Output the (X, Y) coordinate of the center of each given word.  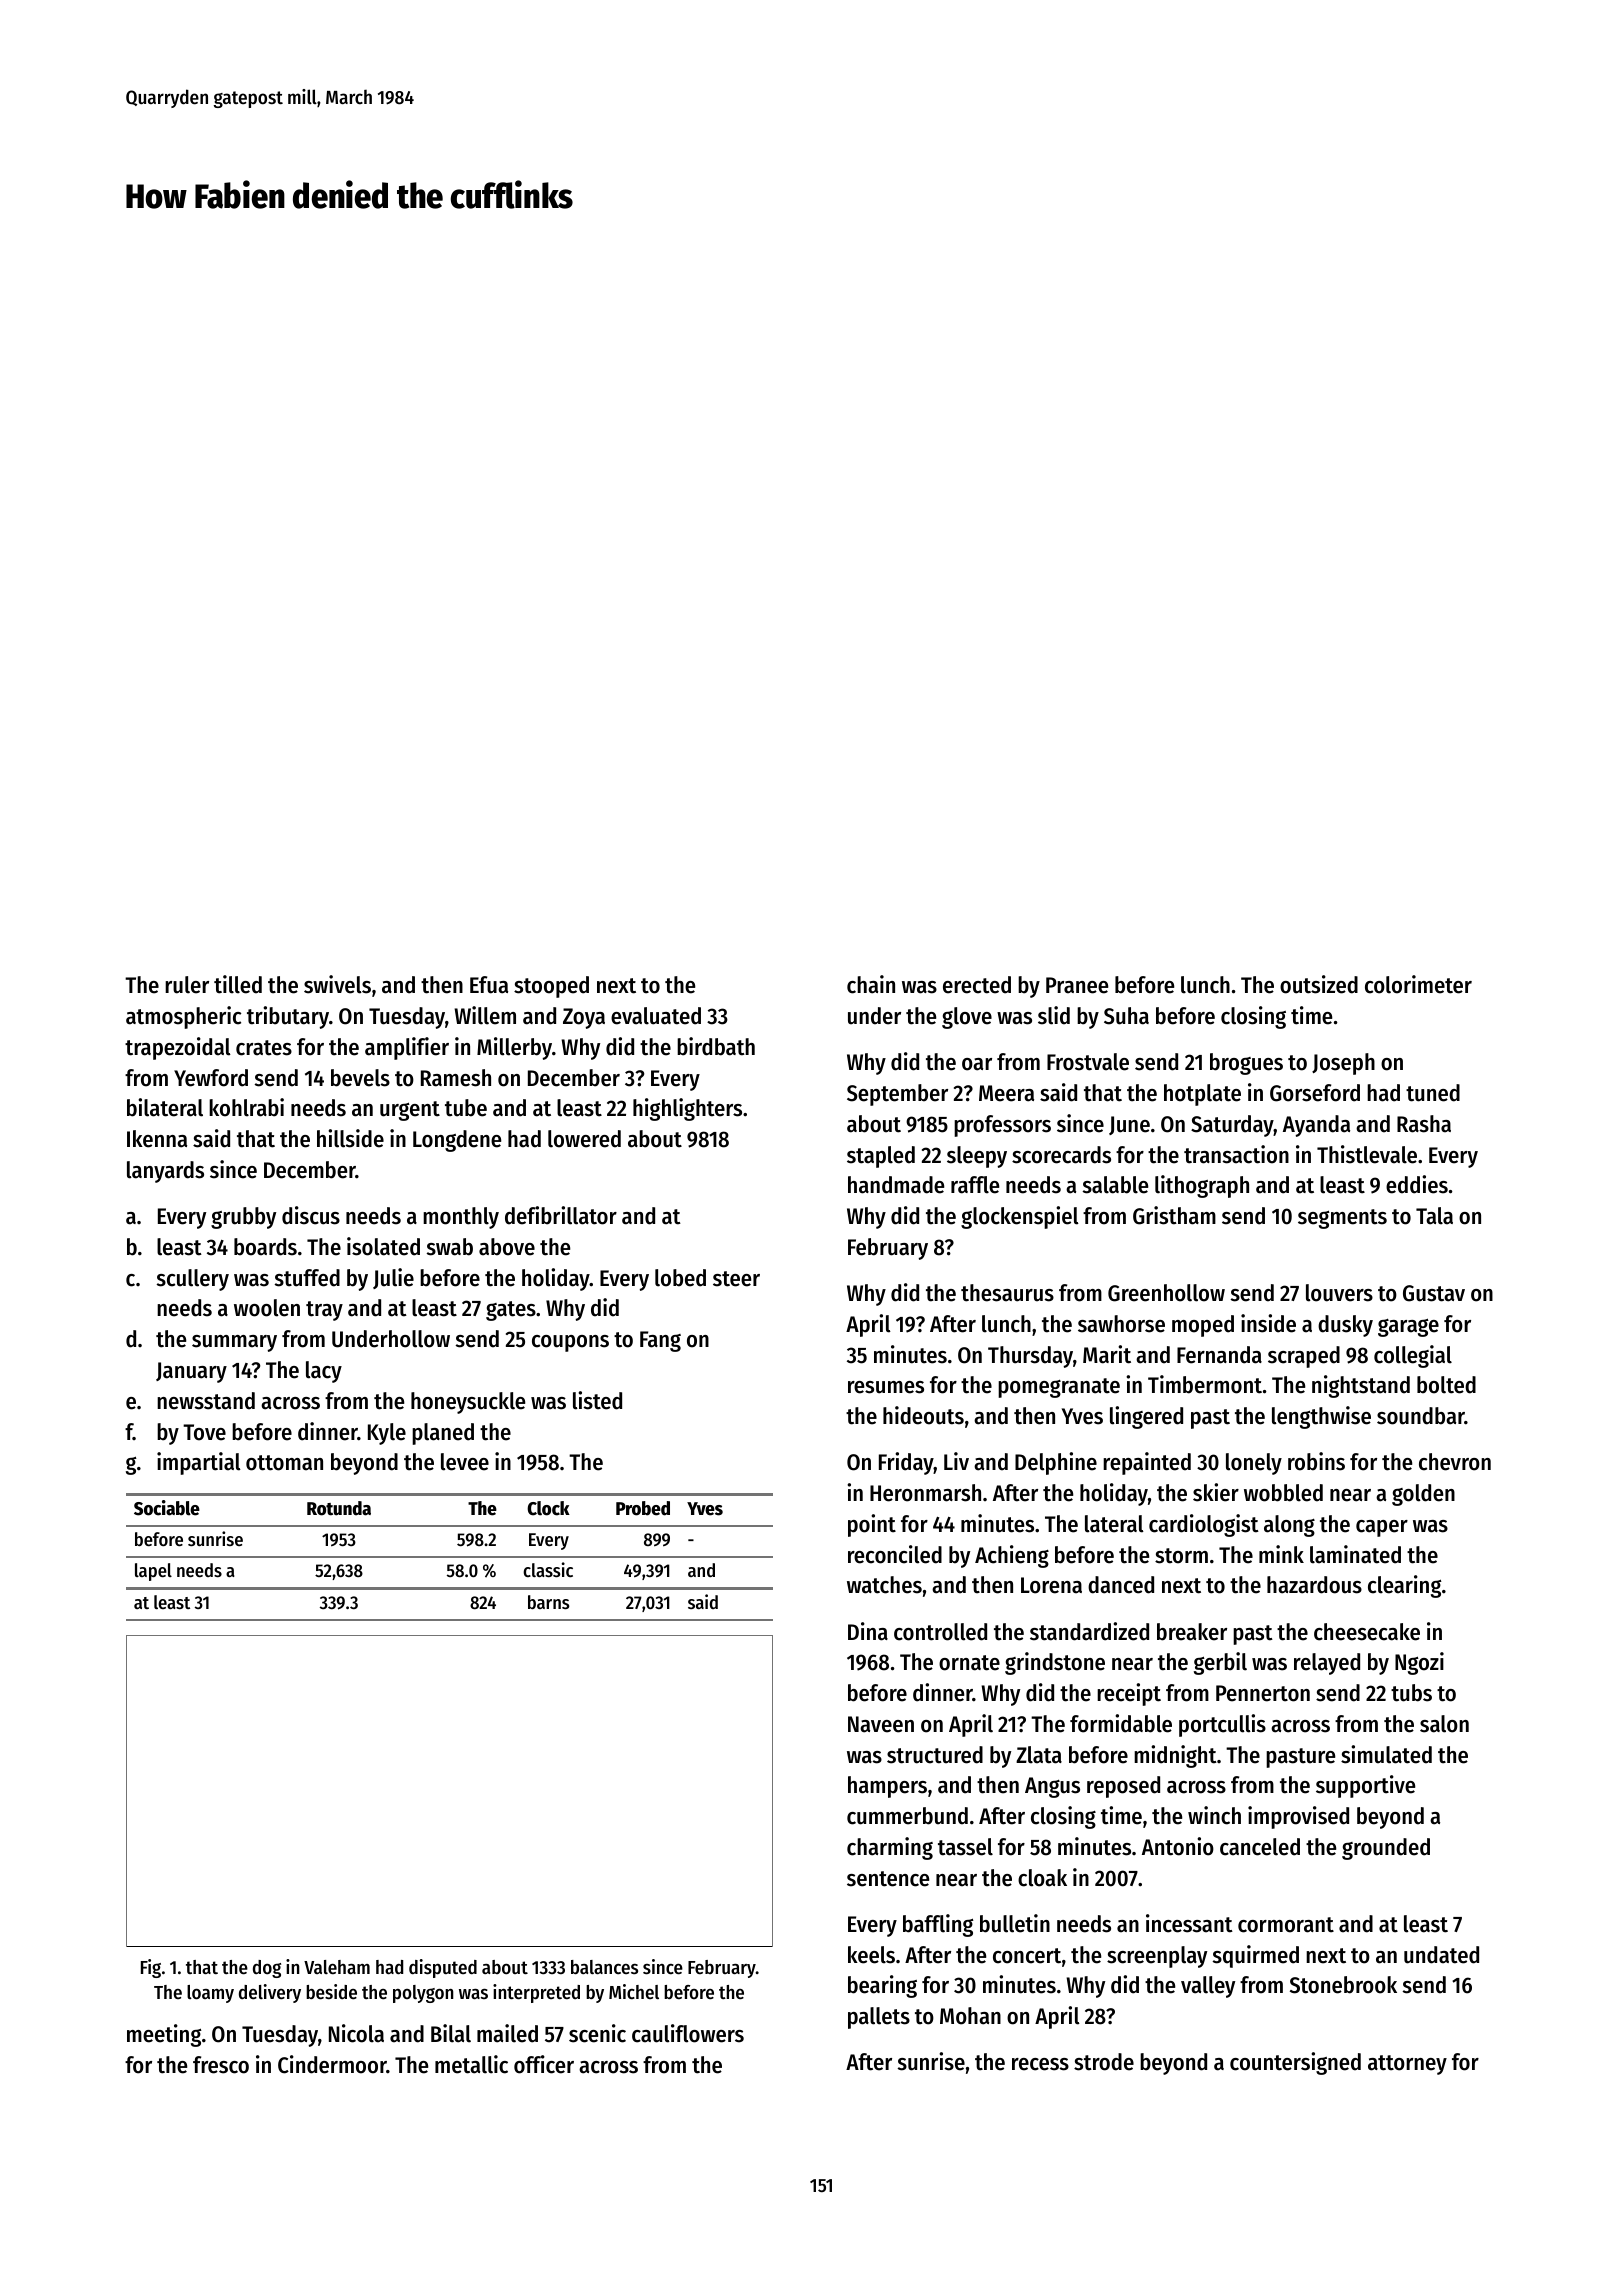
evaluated (656, 1016)
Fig (151, 1968)
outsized (1319, 984)
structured (935, 1755)
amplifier (407, 1048)
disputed (443, 1968)
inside (1268, 1323)
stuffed (307, 1278)
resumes (886, 1387)
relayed (1327, 1664)
